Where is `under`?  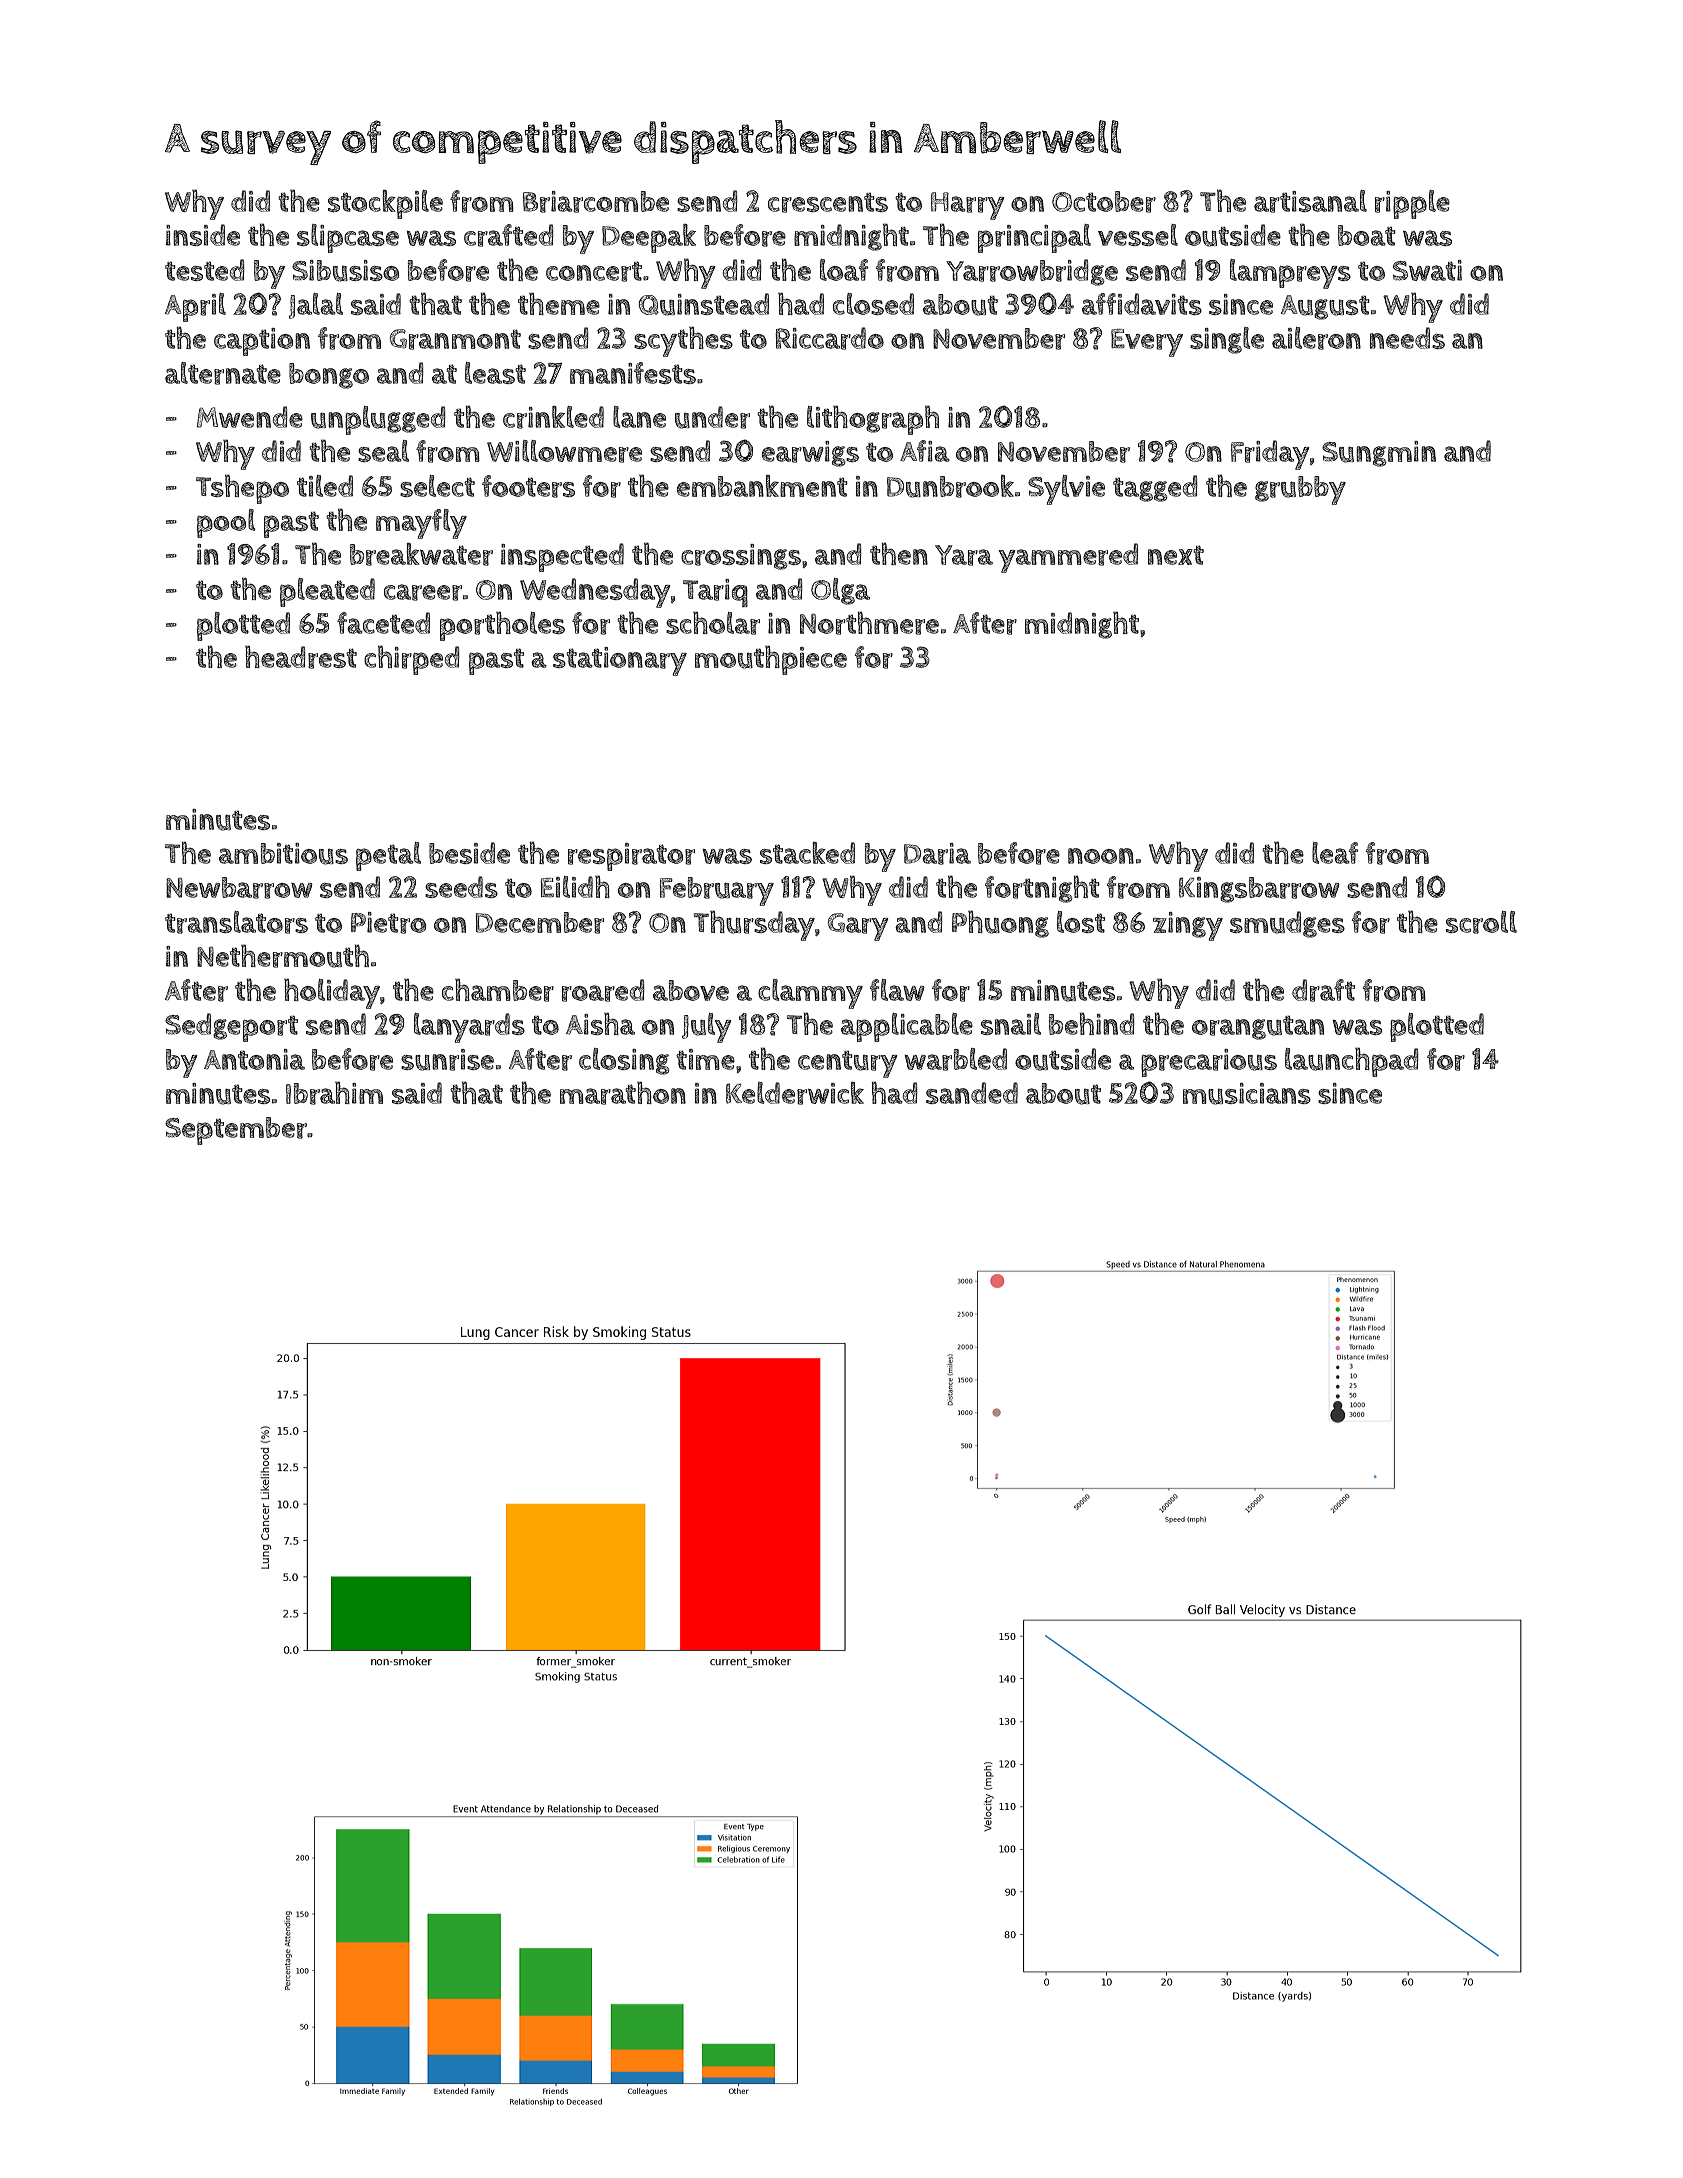
under is located at coordinates (712, 417).
